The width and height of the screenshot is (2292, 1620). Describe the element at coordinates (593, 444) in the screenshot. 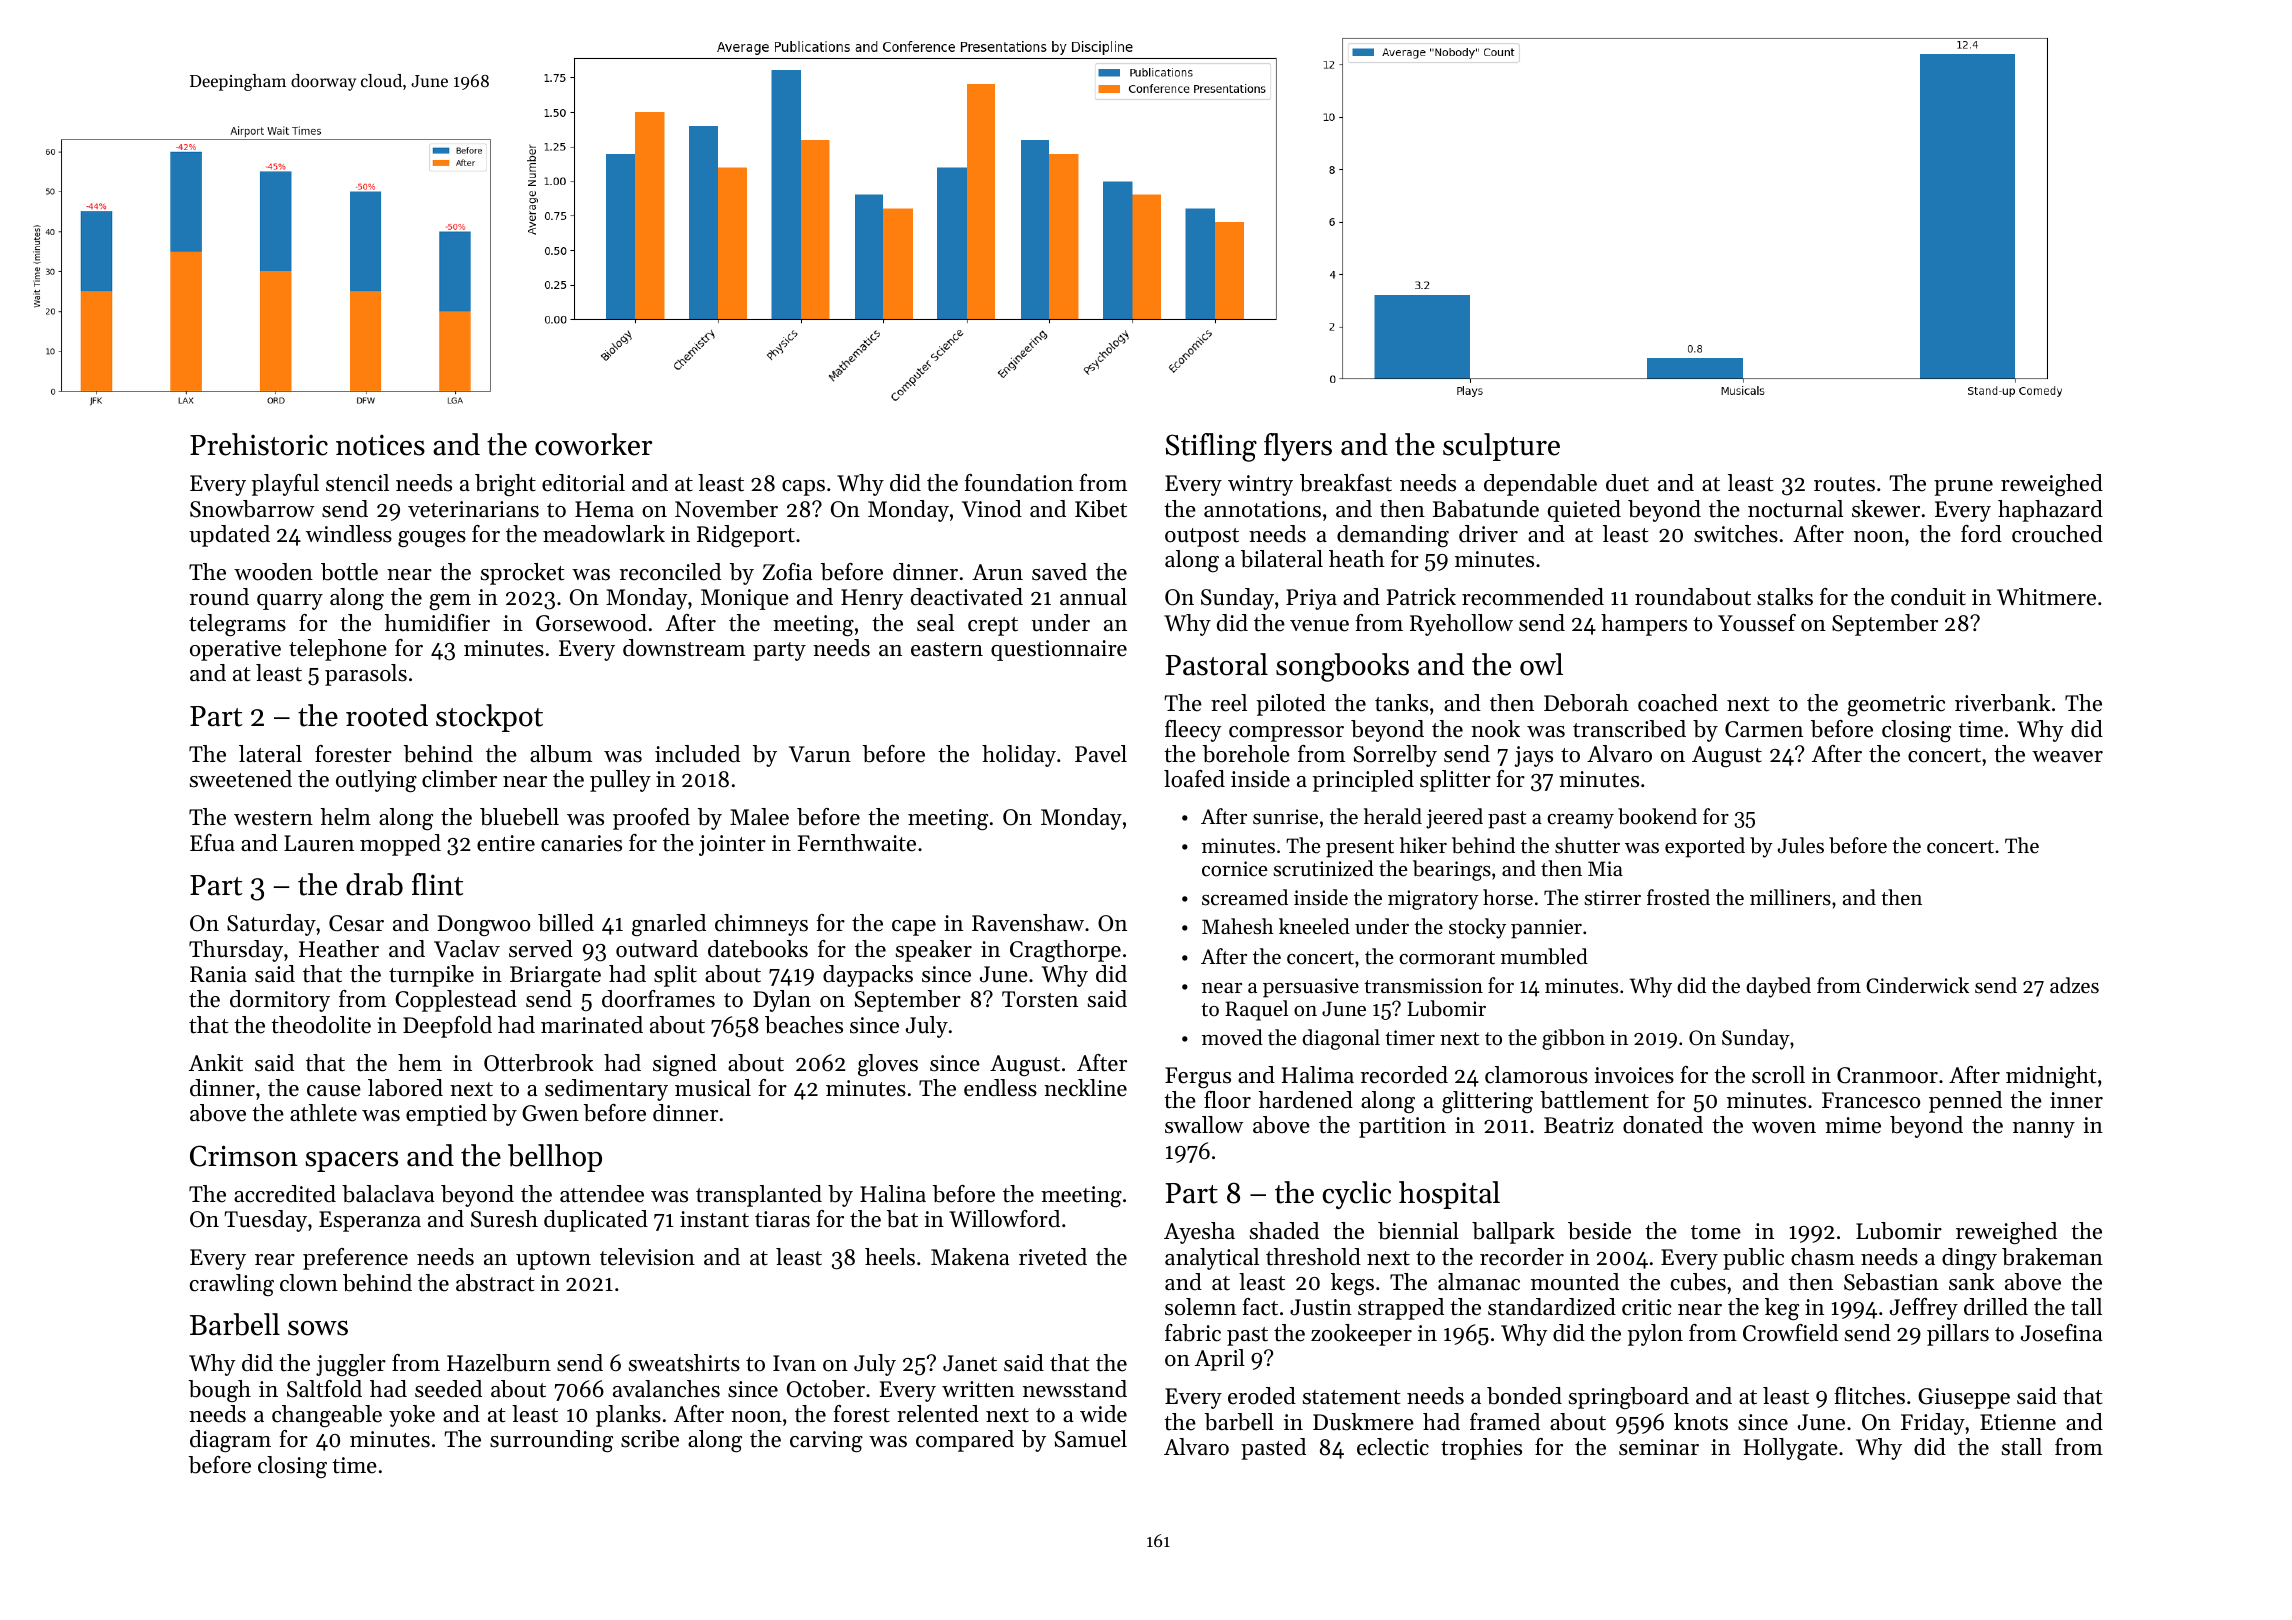

I see `coworker` at that location.
